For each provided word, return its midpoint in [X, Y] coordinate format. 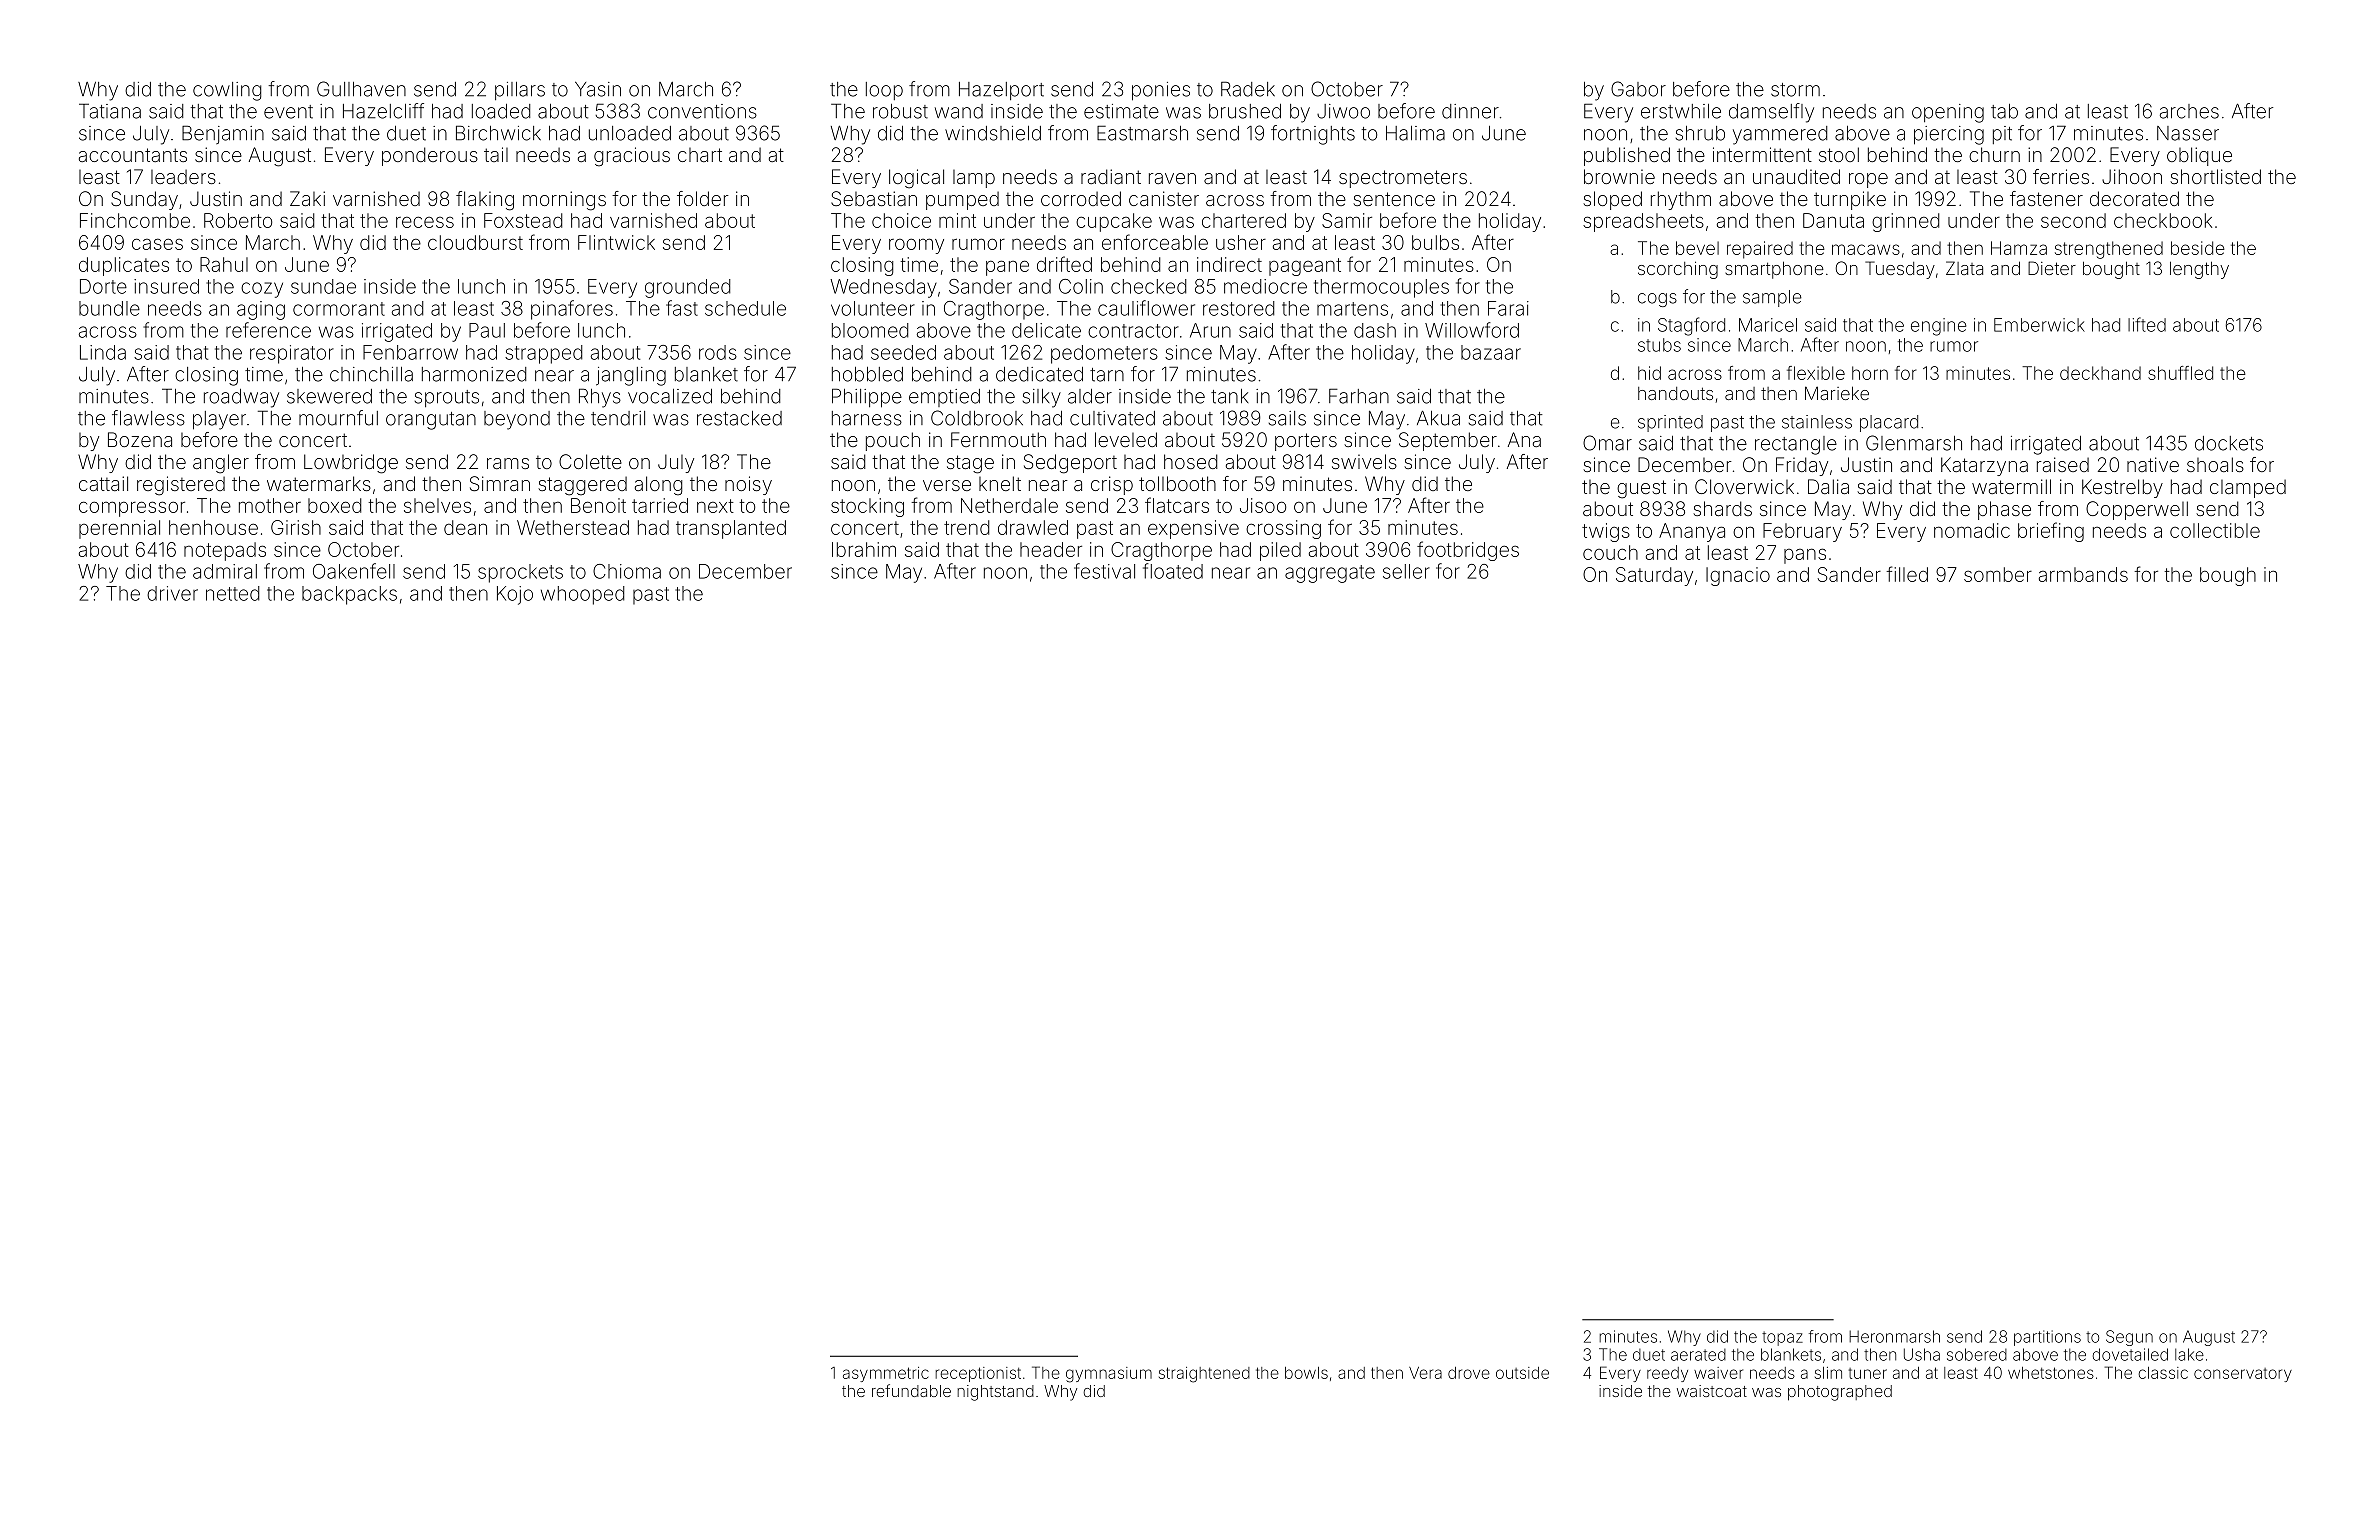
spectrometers [1403, 179]
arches [2189, 111]
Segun [2129, 1338]
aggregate [1330, 574]
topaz [1782, 1338]
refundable [911, 1390]
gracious [632, 157]
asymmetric [886, 1374]
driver [172, 593]
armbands [2083, 574]
